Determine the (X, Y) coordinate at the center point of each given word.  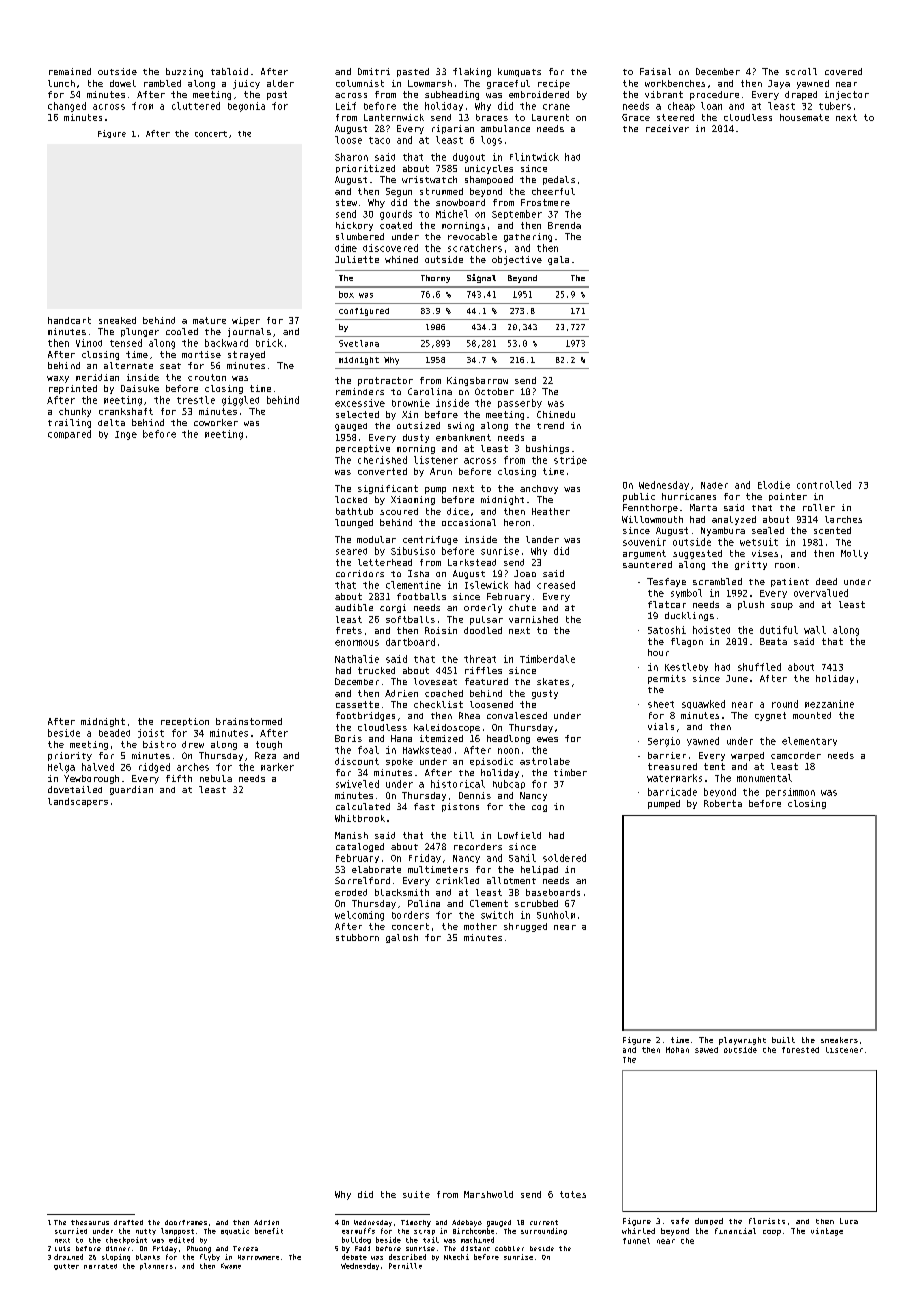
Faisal (655, 71)
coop (772, 1233)
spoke (399, 762)
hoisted (711, 630)
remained (70, 71)
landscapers (78, 802)
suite (416, 1194)
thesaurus (90, 1222)
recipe (554, 84)
